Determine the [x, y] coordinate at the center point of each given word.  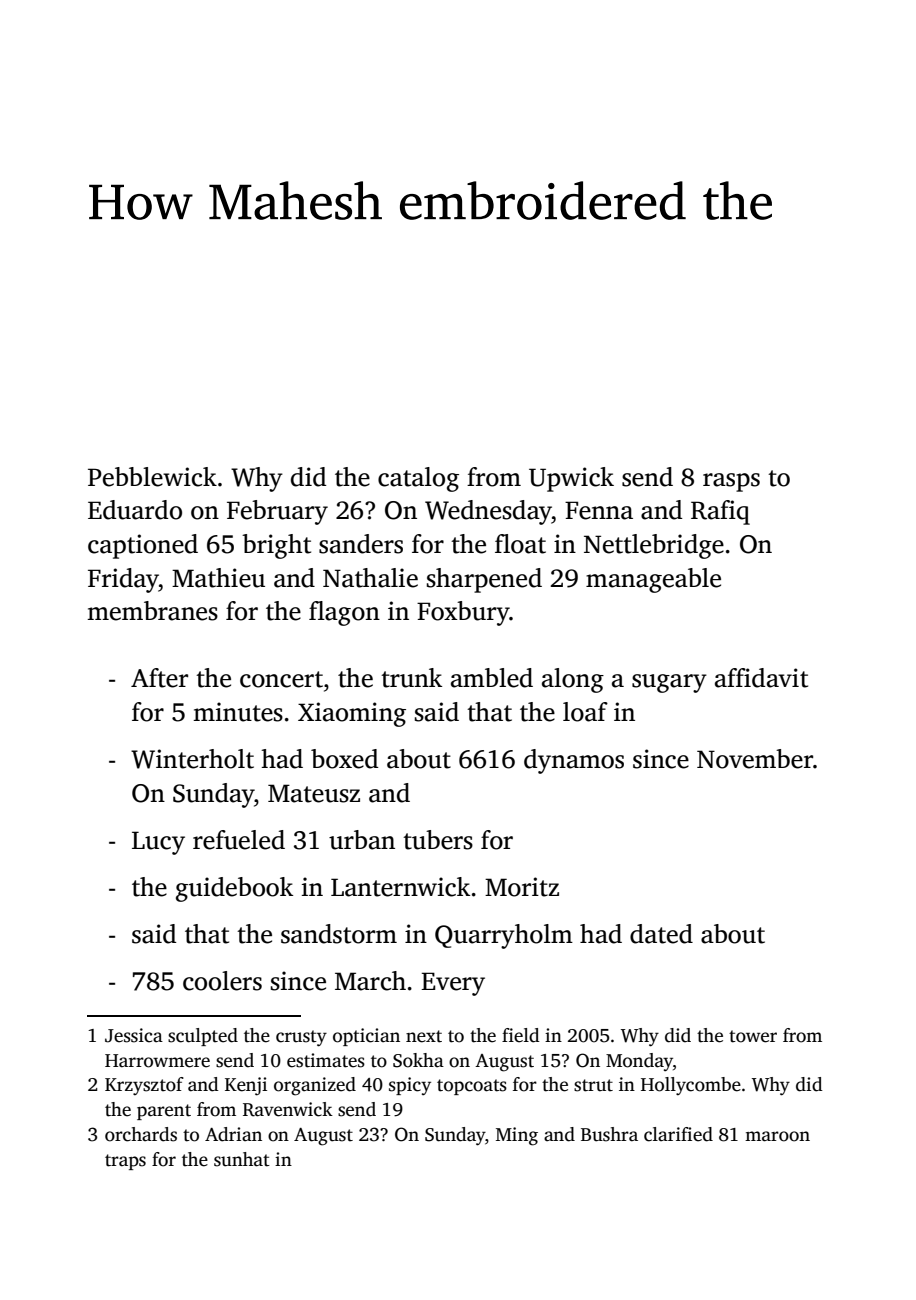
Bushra [609, 1134]
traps [125, 1162]
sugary [669, 683]
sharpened [484, 580]
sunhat [242, 1159]
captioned [143, 546]
